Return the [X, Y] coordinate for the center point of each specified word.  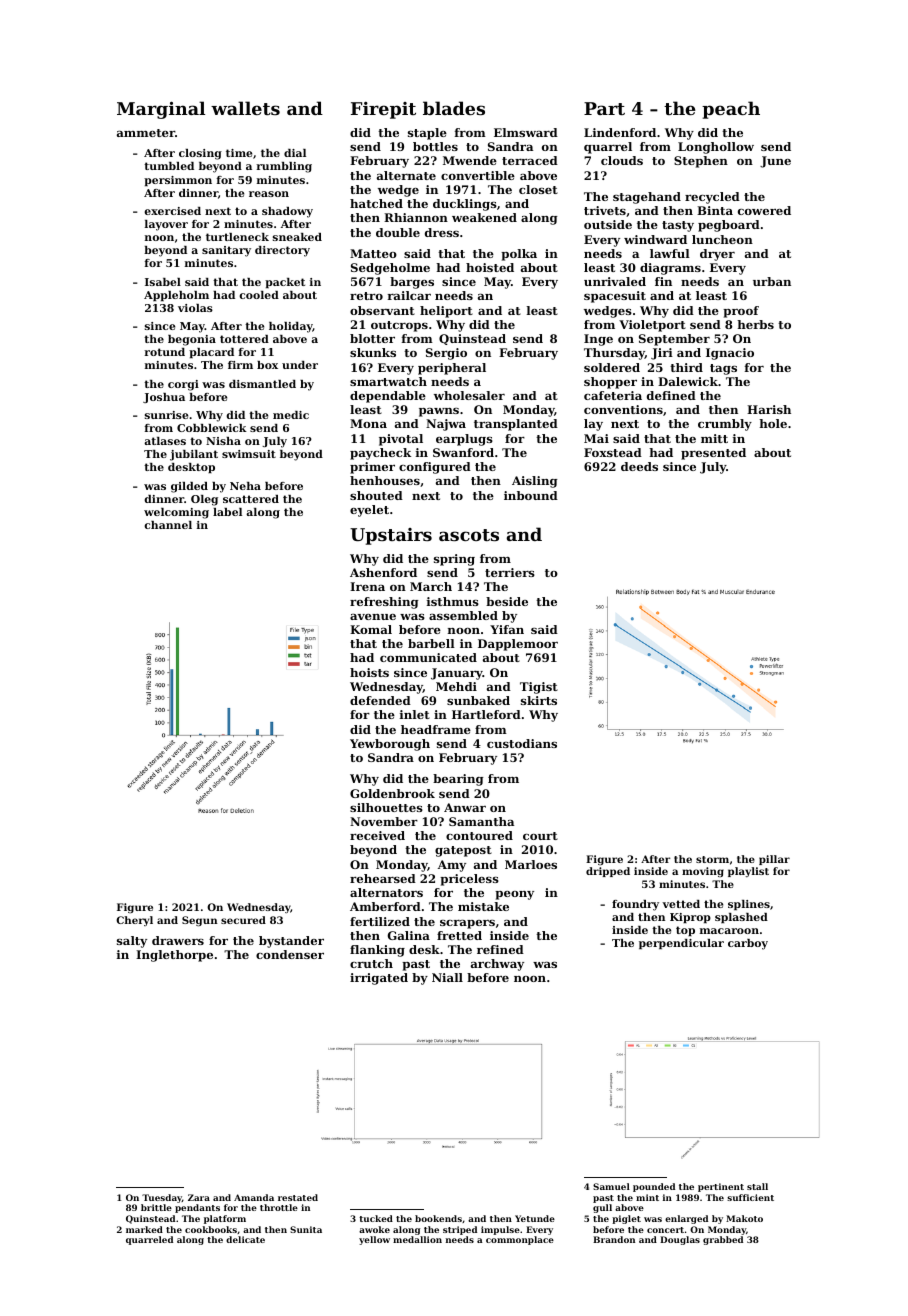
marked [144, 1229]
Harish [769, 409]
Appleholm [176, 296]
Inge [598, 340]
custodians [522, 743]
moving [703, 872]
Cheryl [134, 921]
